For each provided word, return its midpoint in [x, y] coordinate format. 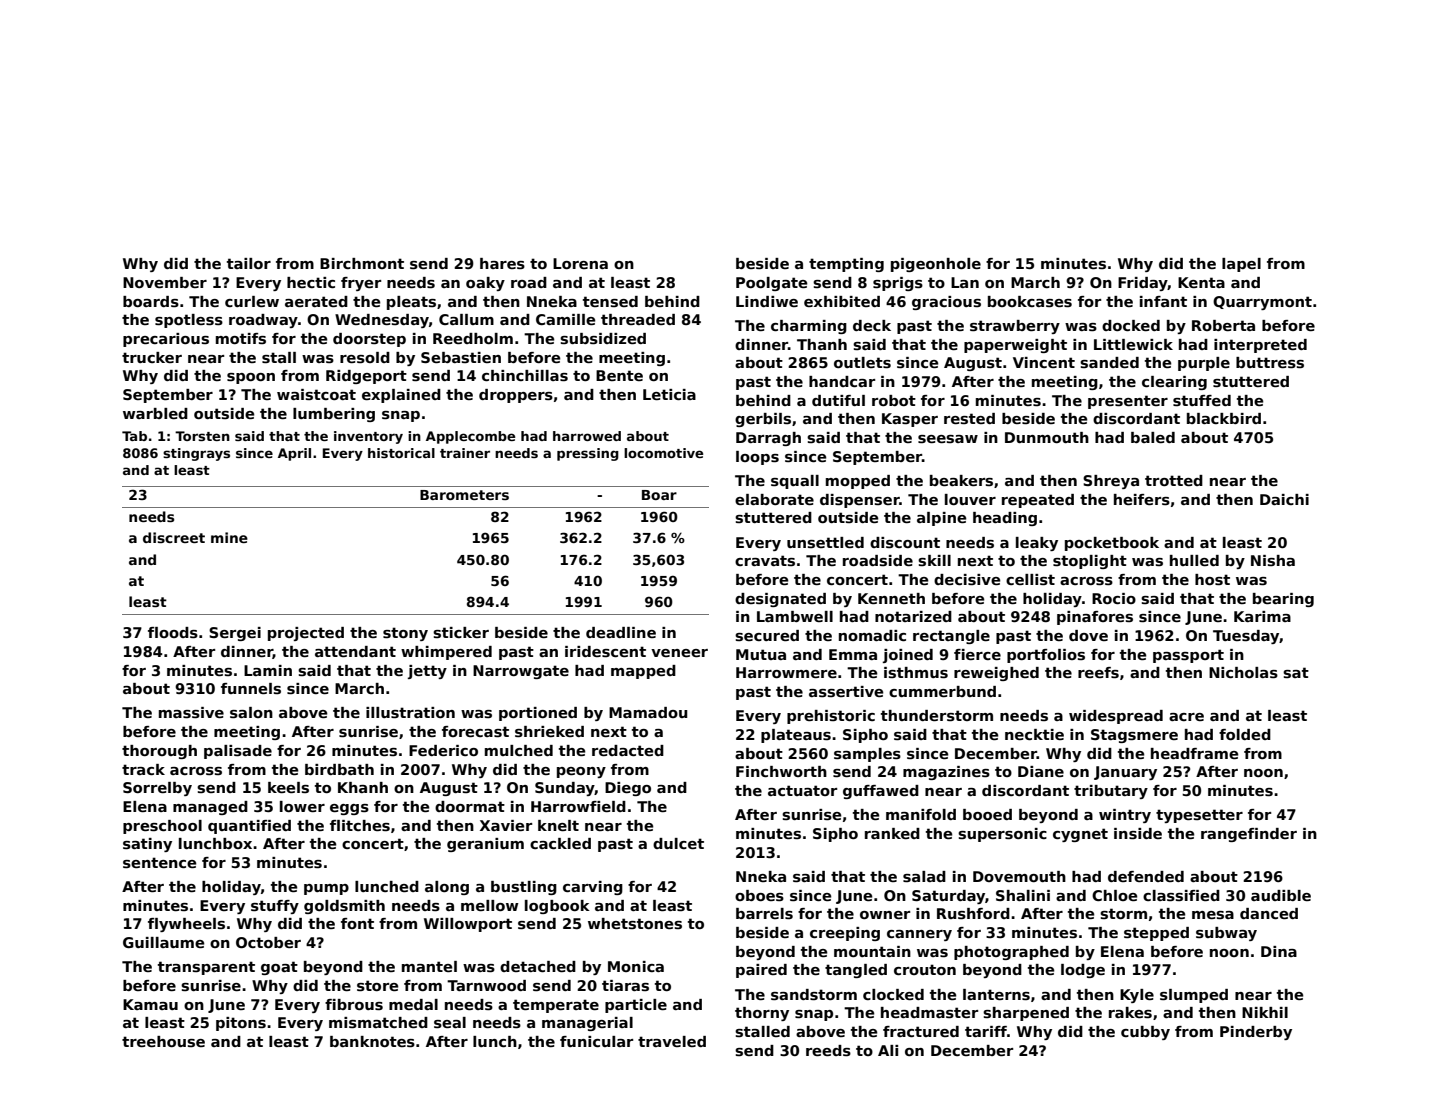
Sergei [235, 634]
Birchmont [362, 263]
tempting [846, 265]
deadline [621, 632]
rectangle [951, 637]
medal [413, 1004]
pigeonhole [936, 265]
